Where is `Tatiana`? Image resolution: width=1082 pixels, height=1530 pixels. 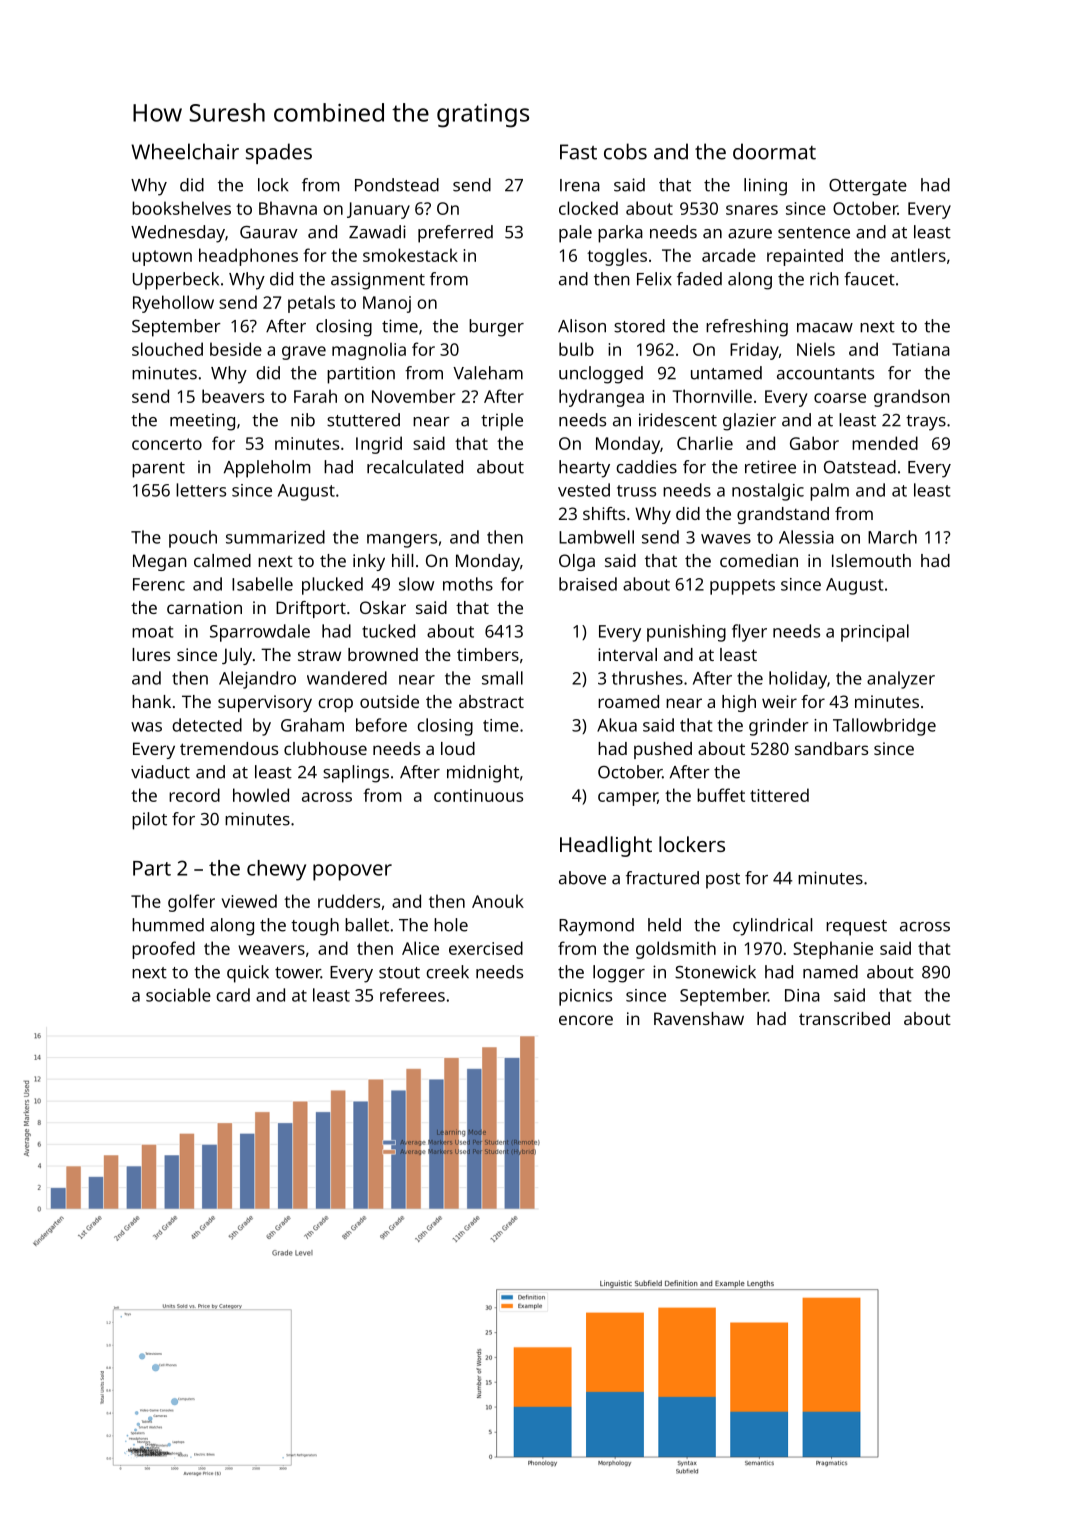
Tatiana is located at coordinates (921, 349).
